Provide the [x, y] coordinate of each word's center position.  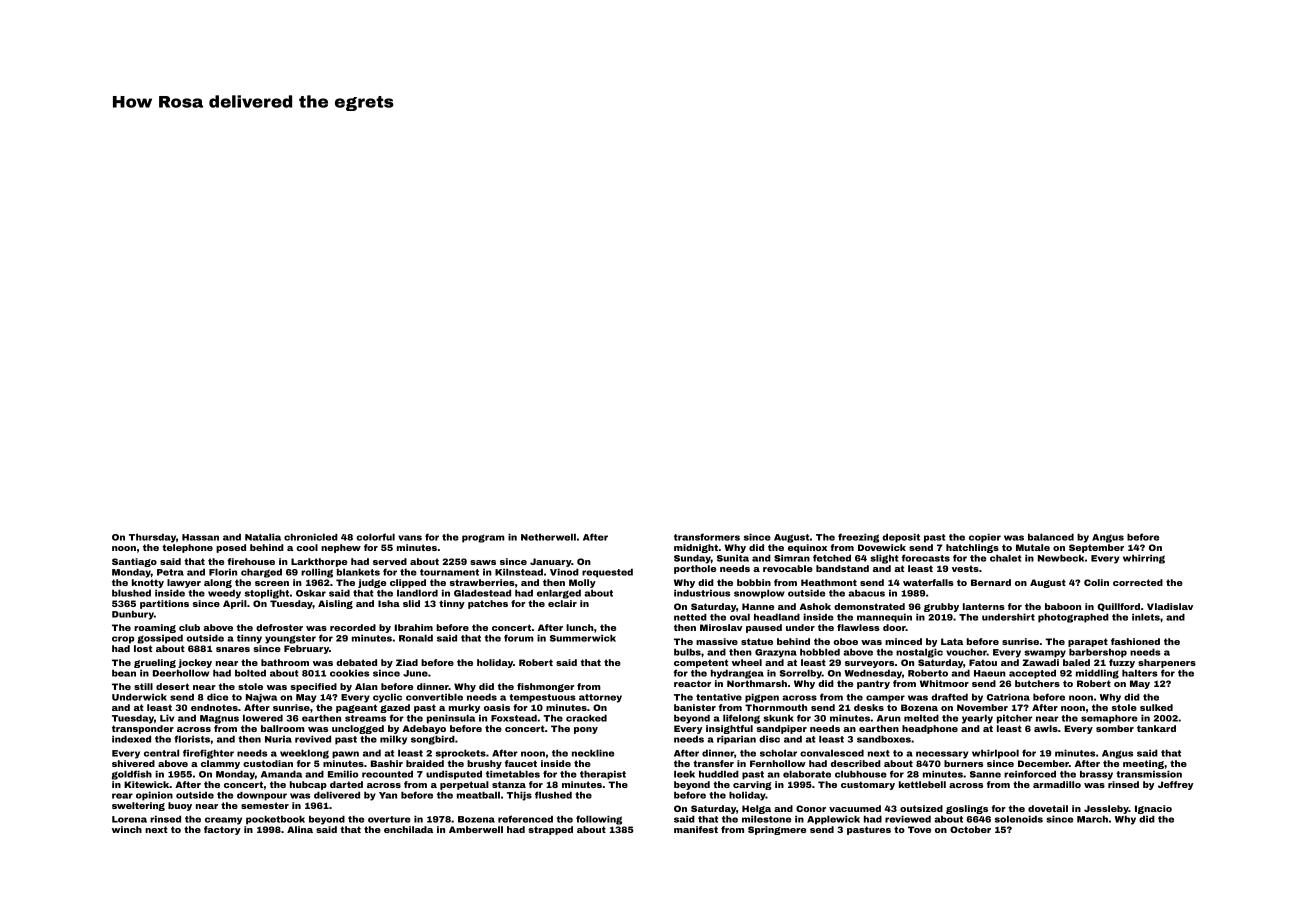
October [970, 829]
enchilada [408, 829]
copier [985, 538]
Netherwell [548, 537]
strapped [550, 830]
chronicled [311, 537]
